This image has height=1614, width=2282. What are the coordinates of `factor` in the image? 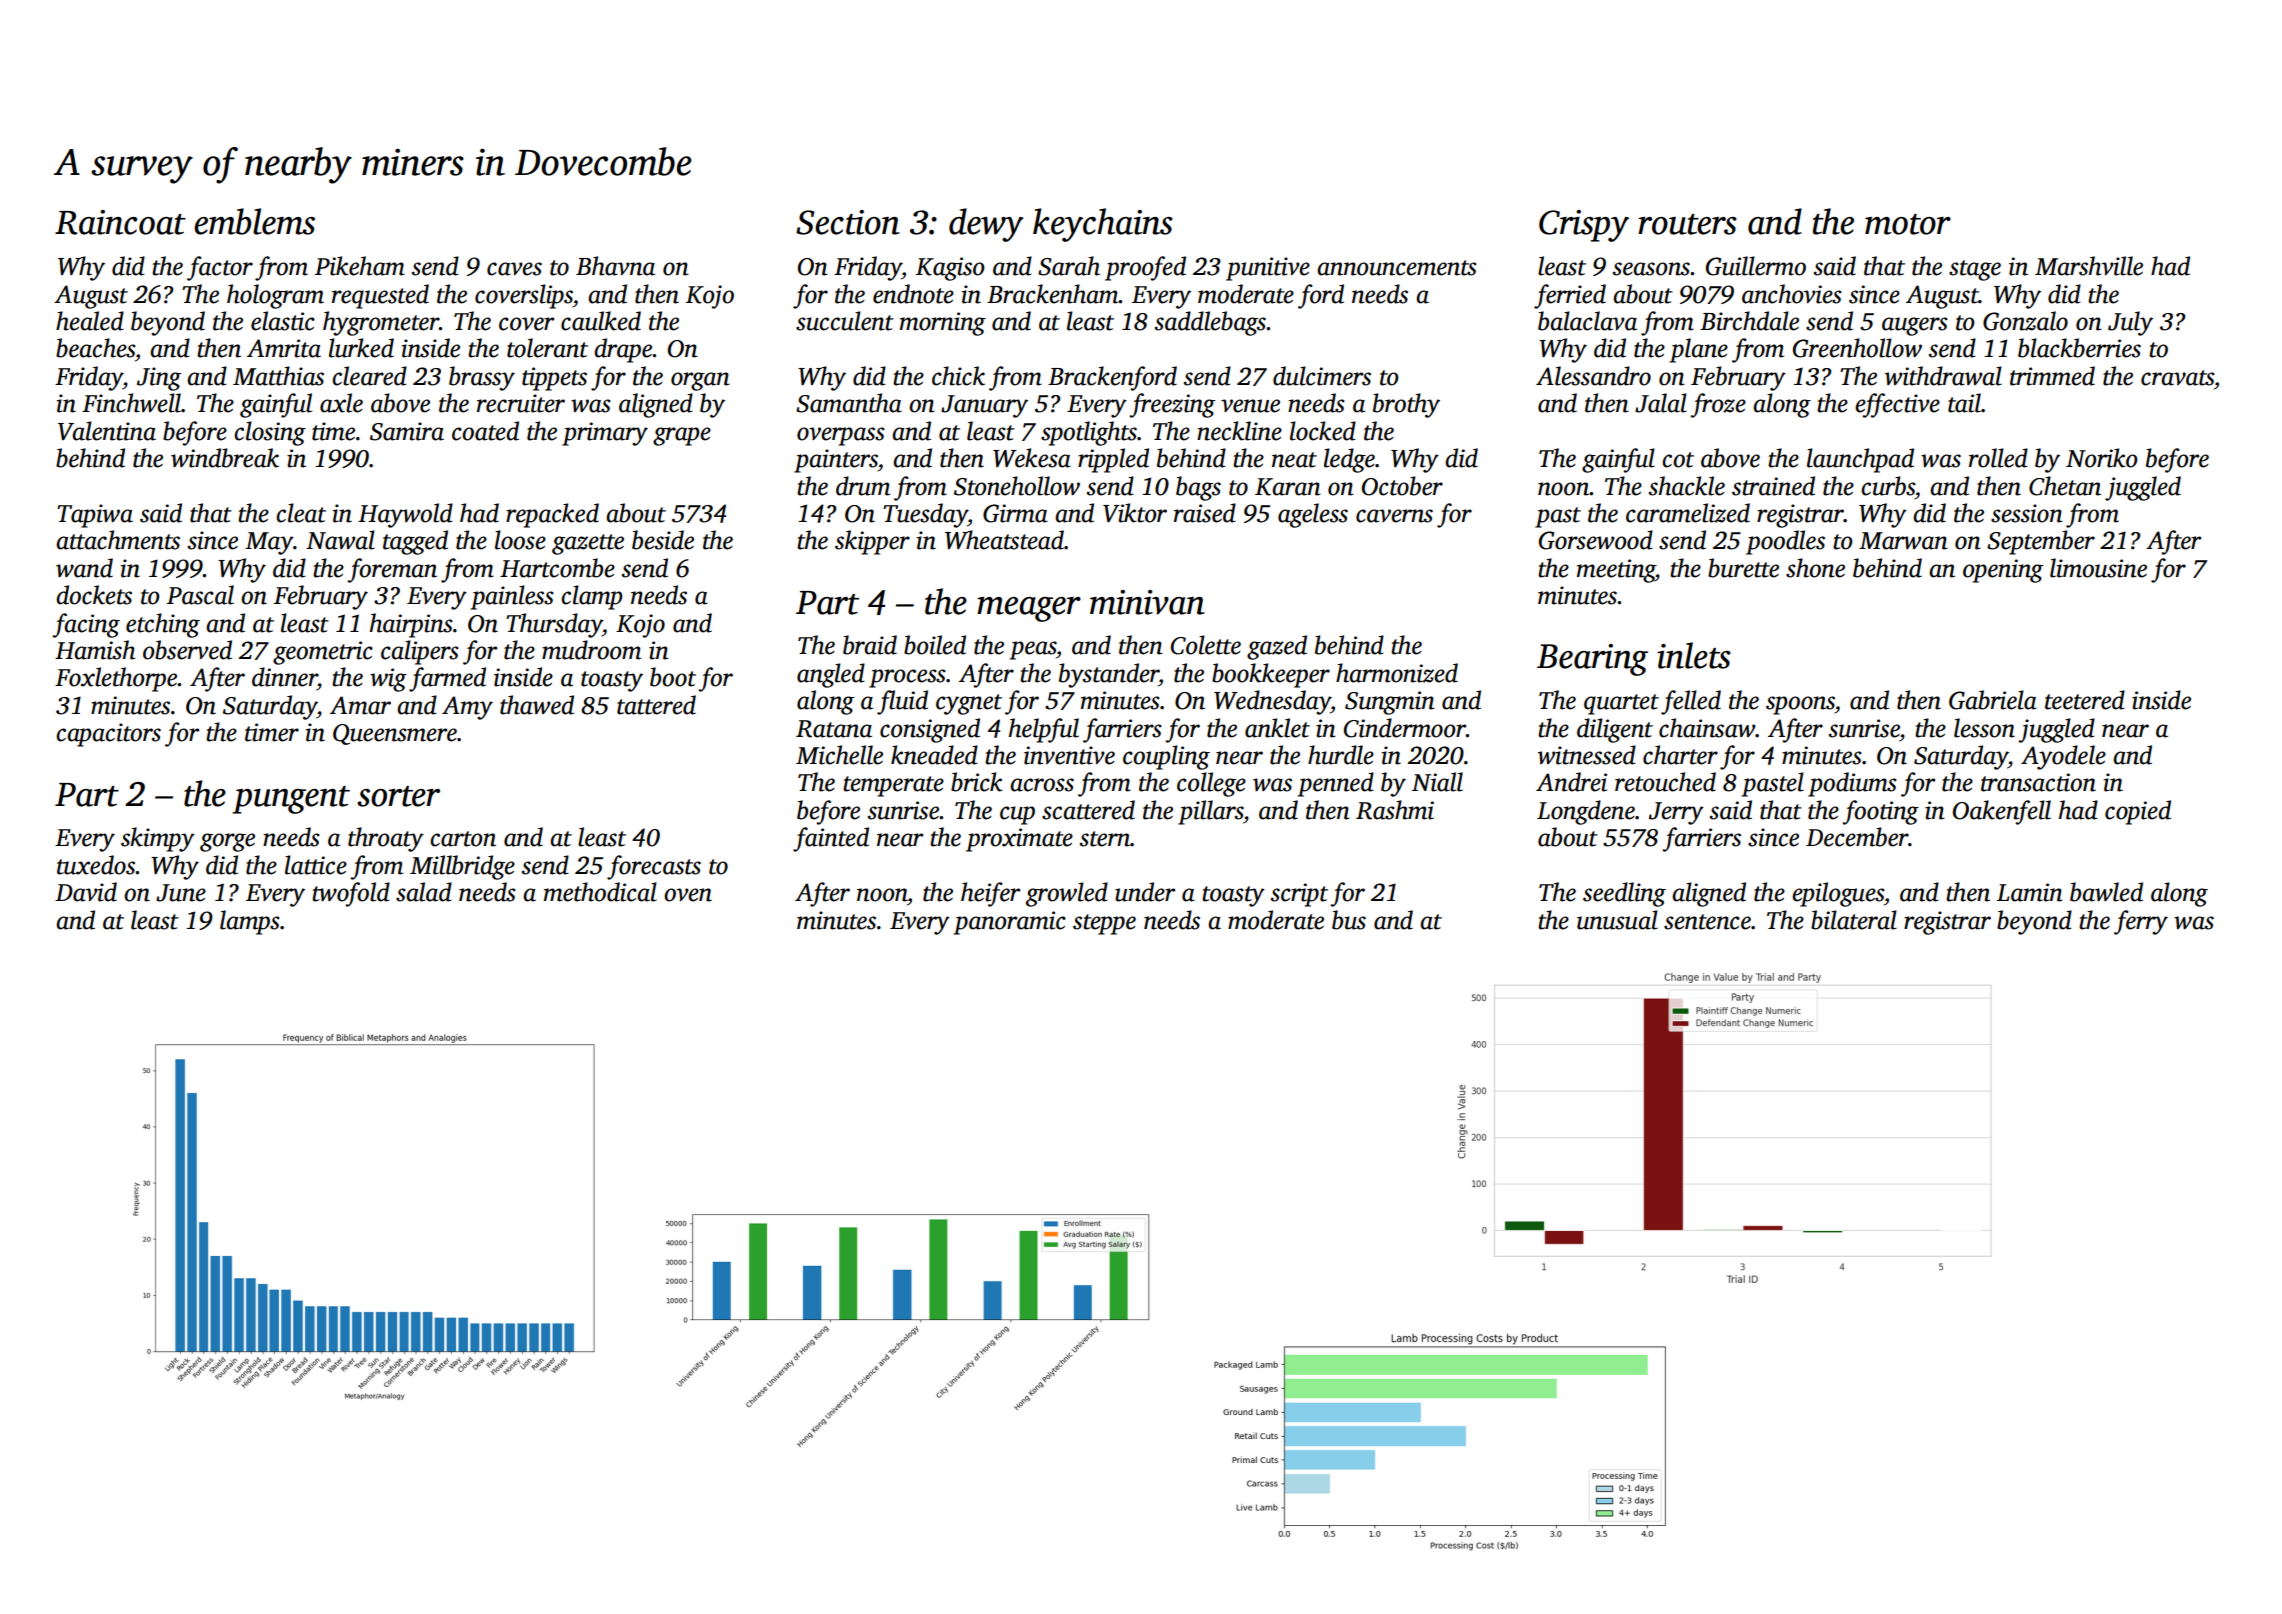 It's located at (220, 268).
